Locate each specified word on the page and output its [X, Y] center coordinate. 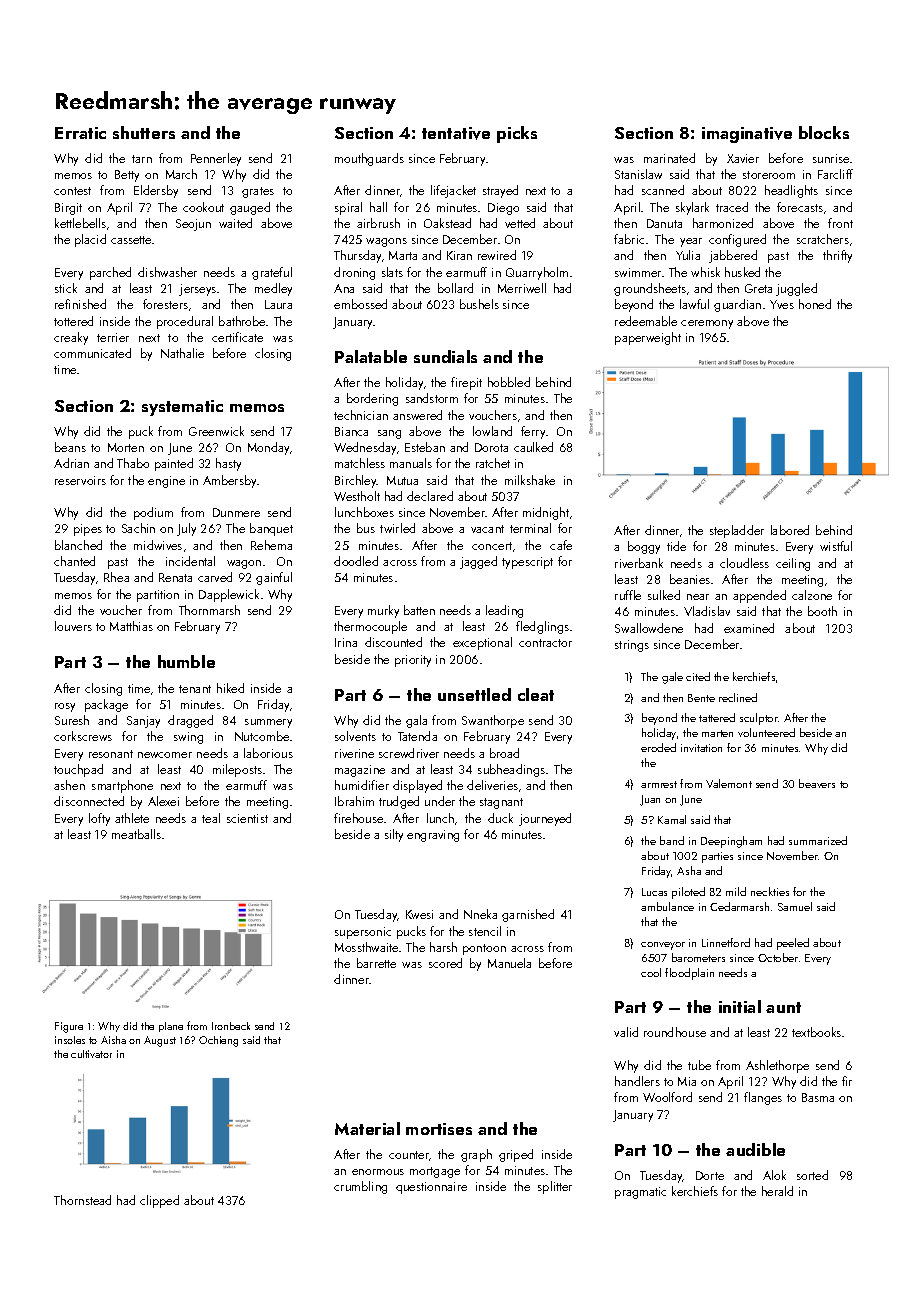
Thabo [133, 463]
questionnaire [431, 1188]
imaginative [747, 135]
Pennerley [216, 159]
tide [676, 546]
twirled [397, 528]
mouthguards [369, 159]
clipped [159, 1201]
